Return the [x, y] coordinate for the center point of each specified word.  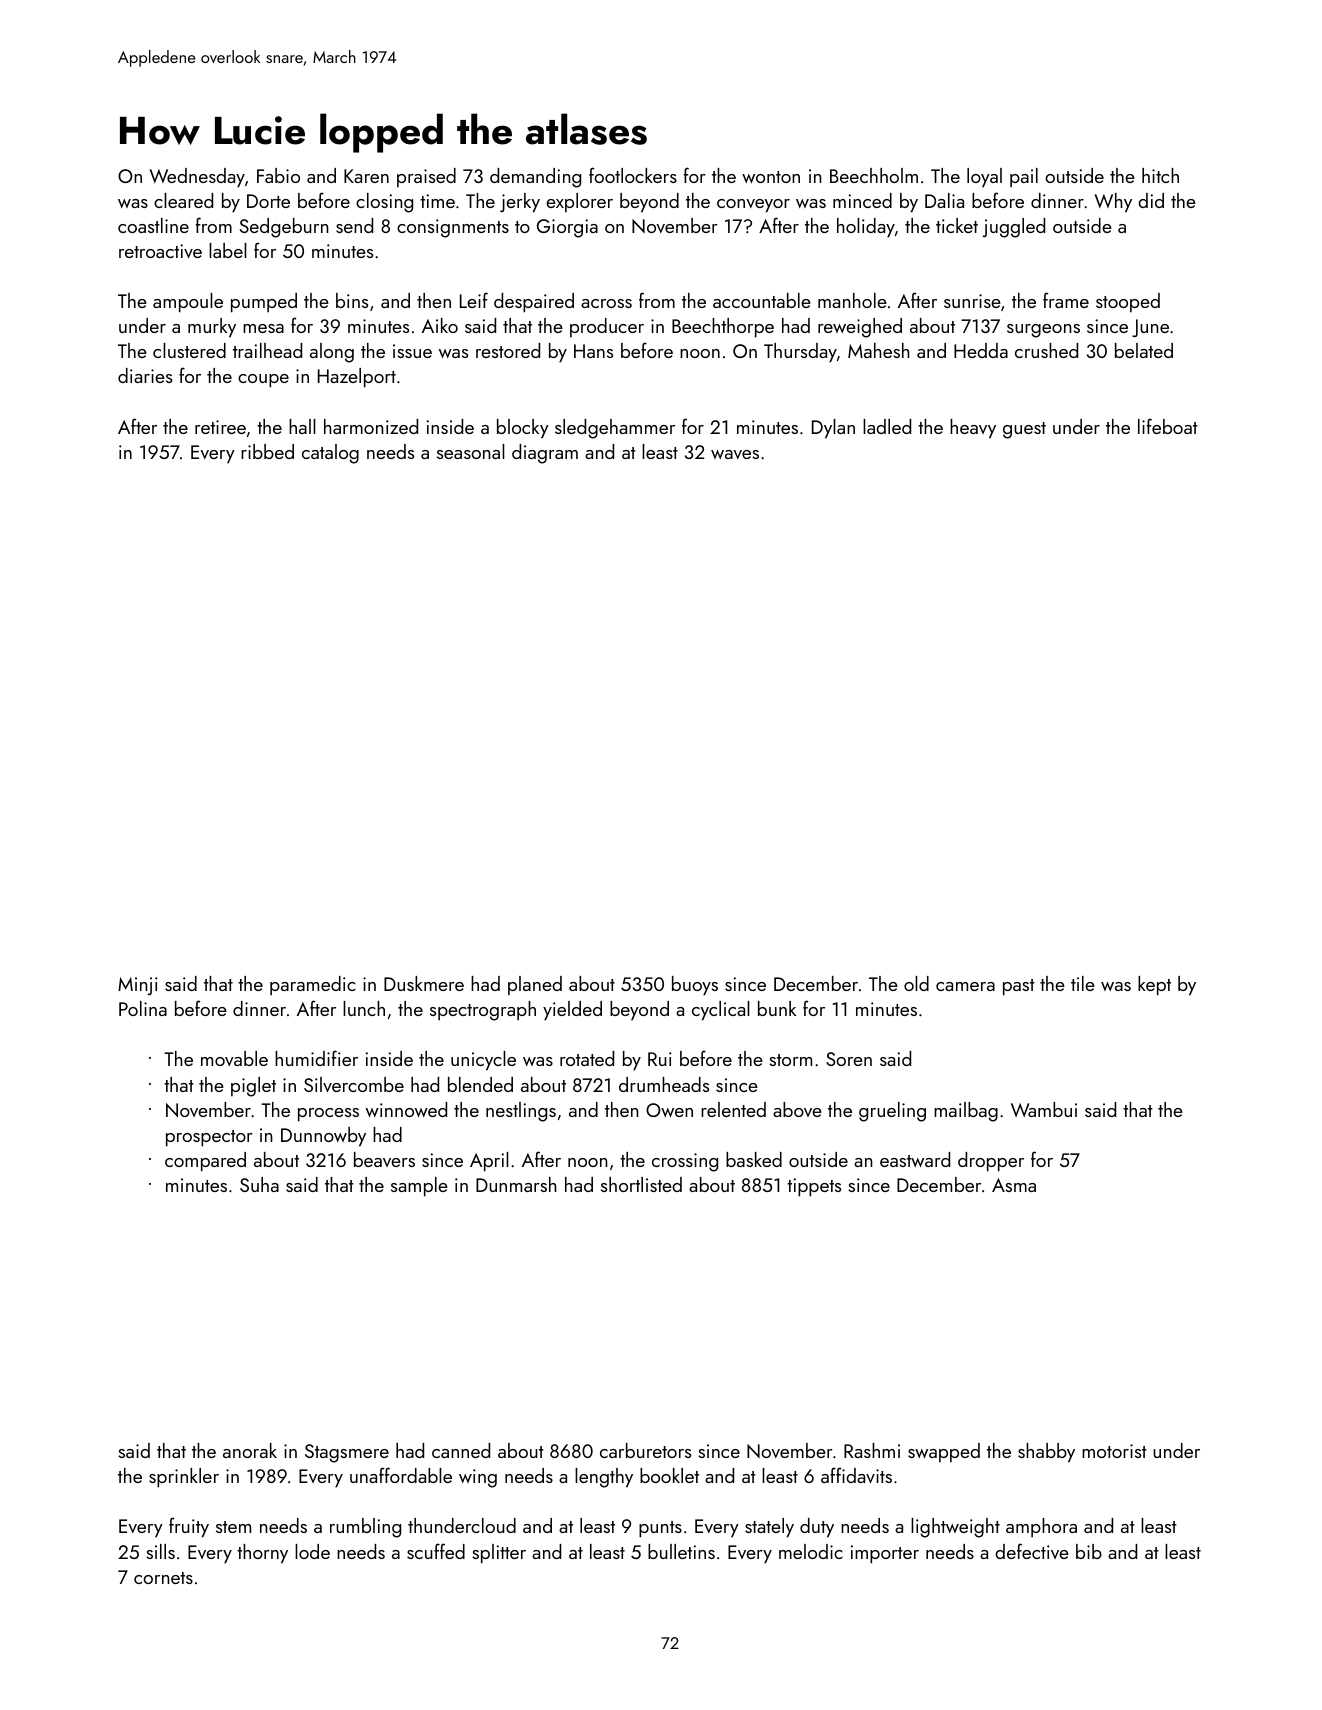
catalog [330, 454]
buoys [695, 986]
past [1019, 987]
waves [735, 454]
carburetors [645, 1450]
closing [384, 203]
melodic [811, 1551]
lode [312, 1551]
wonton [771, 177]
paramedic [313, 986]
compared [205, 1162]
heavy [973, 429]
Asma [1014, 1185]
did [1151, 200]
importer [885, 1554]
